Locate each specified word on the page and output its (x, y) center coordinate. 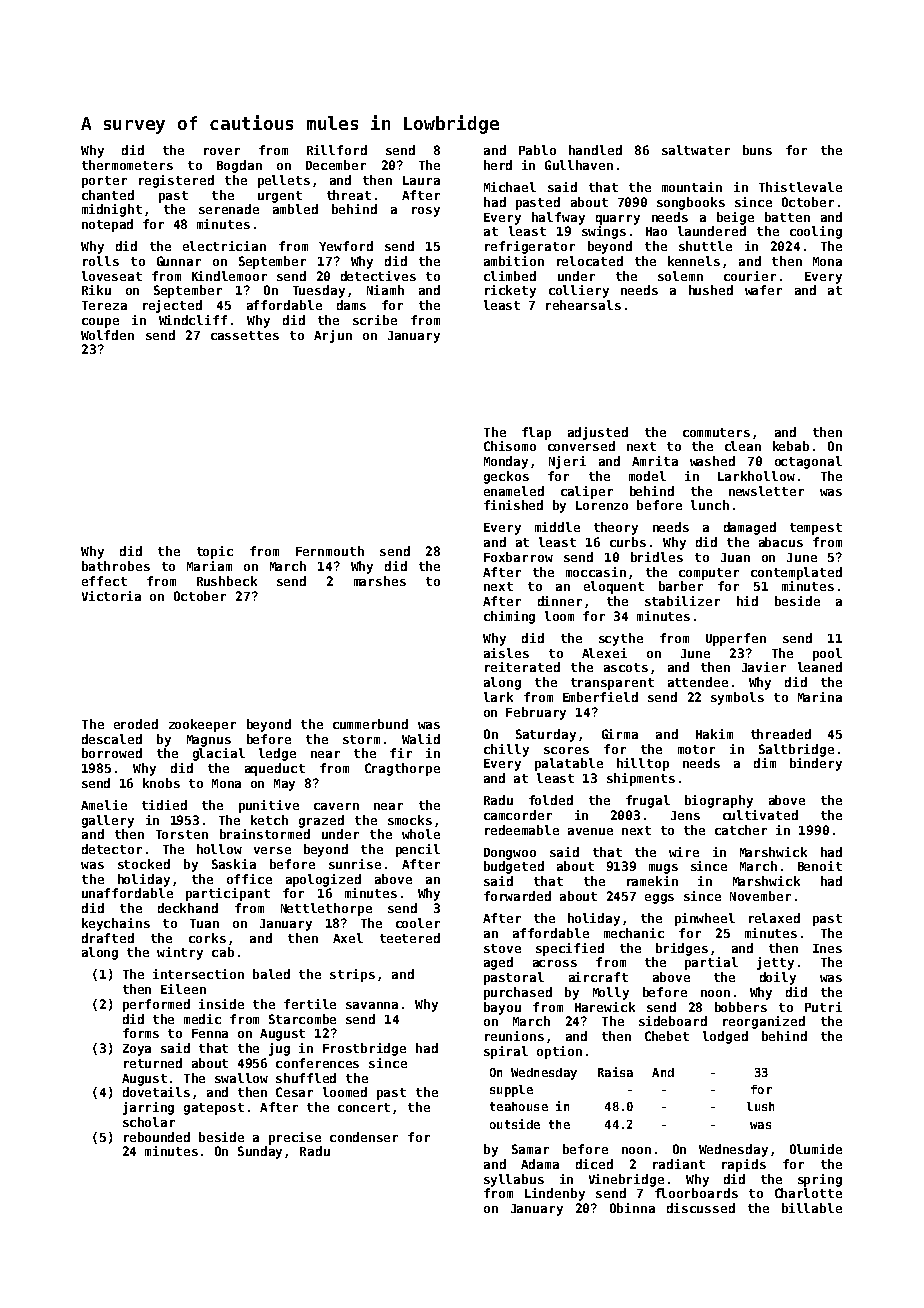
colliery (579, 291)
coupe (100, 323)
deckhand (188, 908)
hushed (711, 290)
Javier (764, 667)
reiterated (522, 667)
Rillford (337, 150)
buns (757, 150)
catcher (741, 830)
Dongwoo (510, 854)
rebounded (157, 1137)
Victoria (111, 596)
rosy (426, 212)
